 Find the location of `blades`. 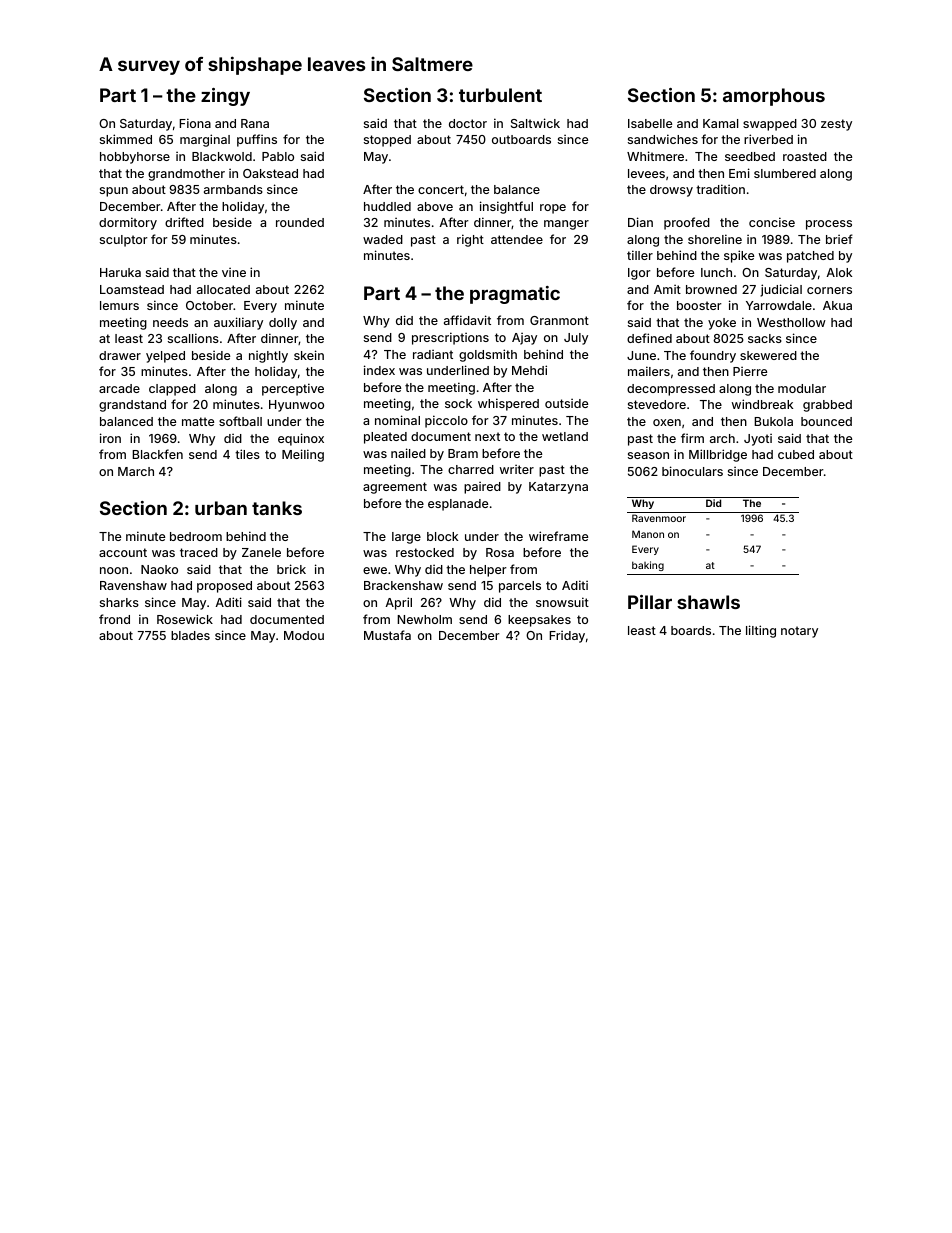

blades is located at coordinates (190, 635).
